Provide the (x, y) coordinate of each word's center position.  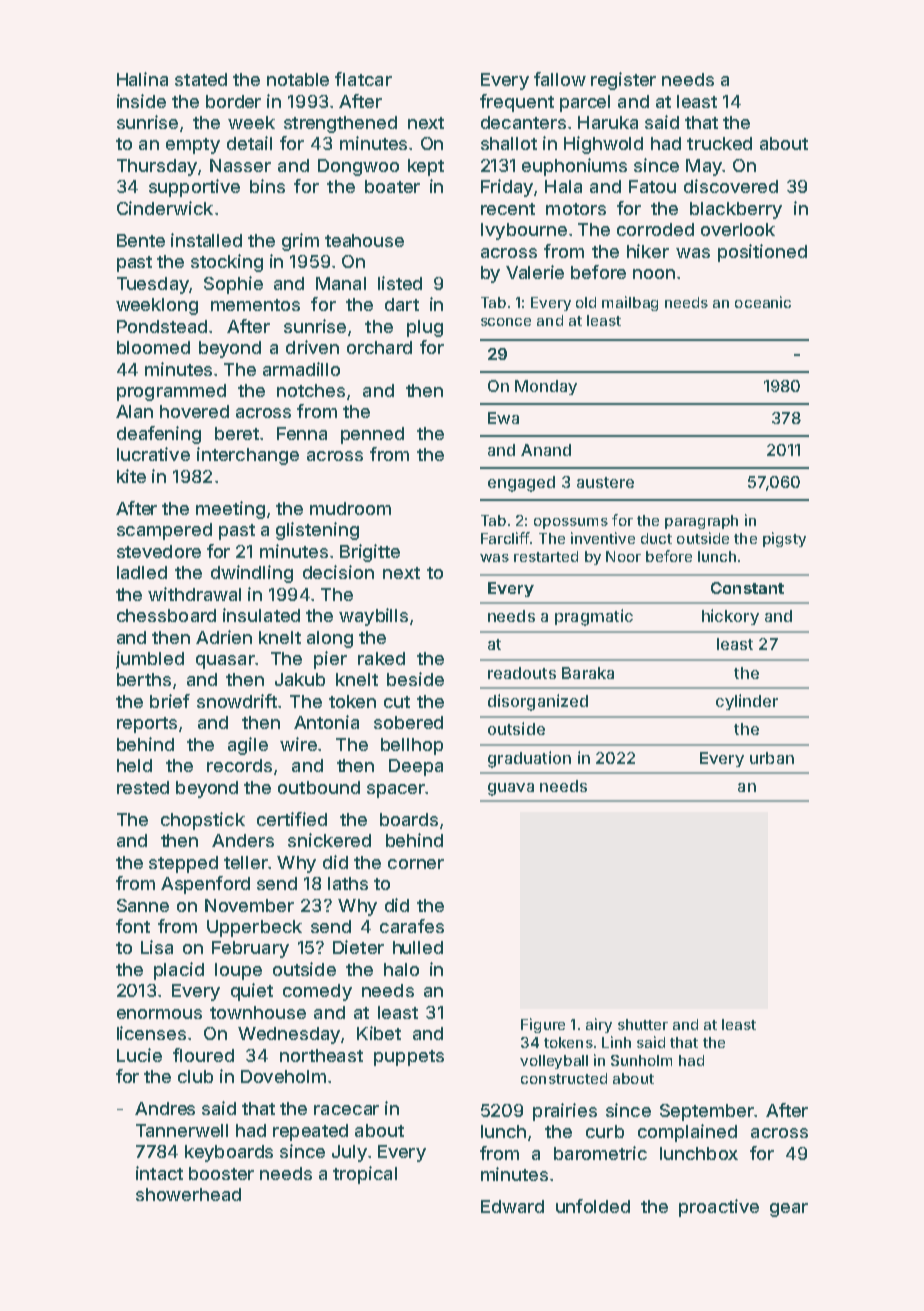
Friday (507, 188)
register (623, 81)
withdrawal (194, 594)
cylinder (747, 702)
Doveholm (283, 1076)
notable (298, 79)
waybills (373, 617)
